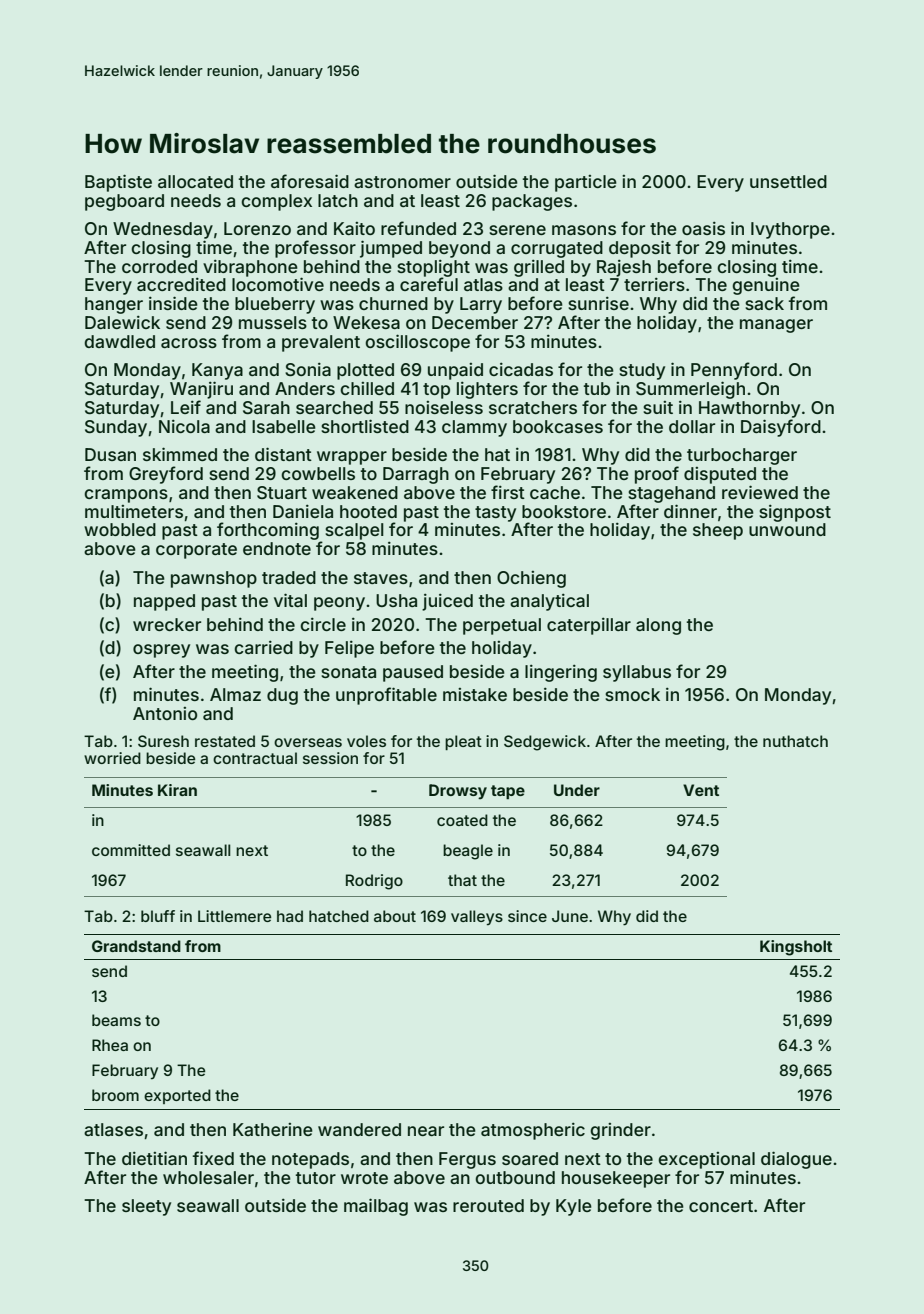 This screenshot has height=1314, width=924. Describe the element at coordinates (393, 303) in the screenshot. I see `churned` at that location.
